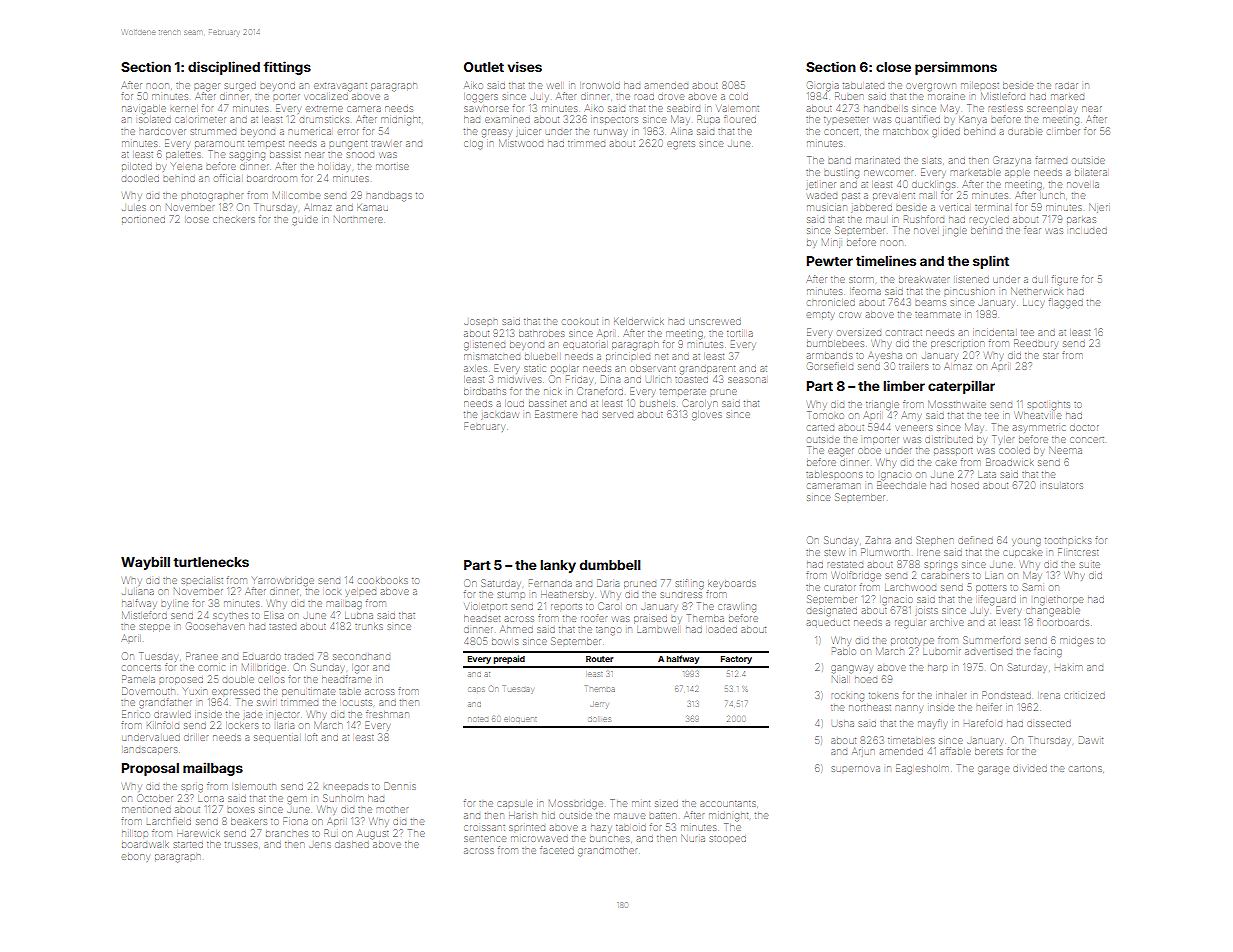 This screenshot has height=952, width=1233. What do you see at coordinates (893, 67) in the screenshot?
I see `close` at bounding box center [893, 67].
